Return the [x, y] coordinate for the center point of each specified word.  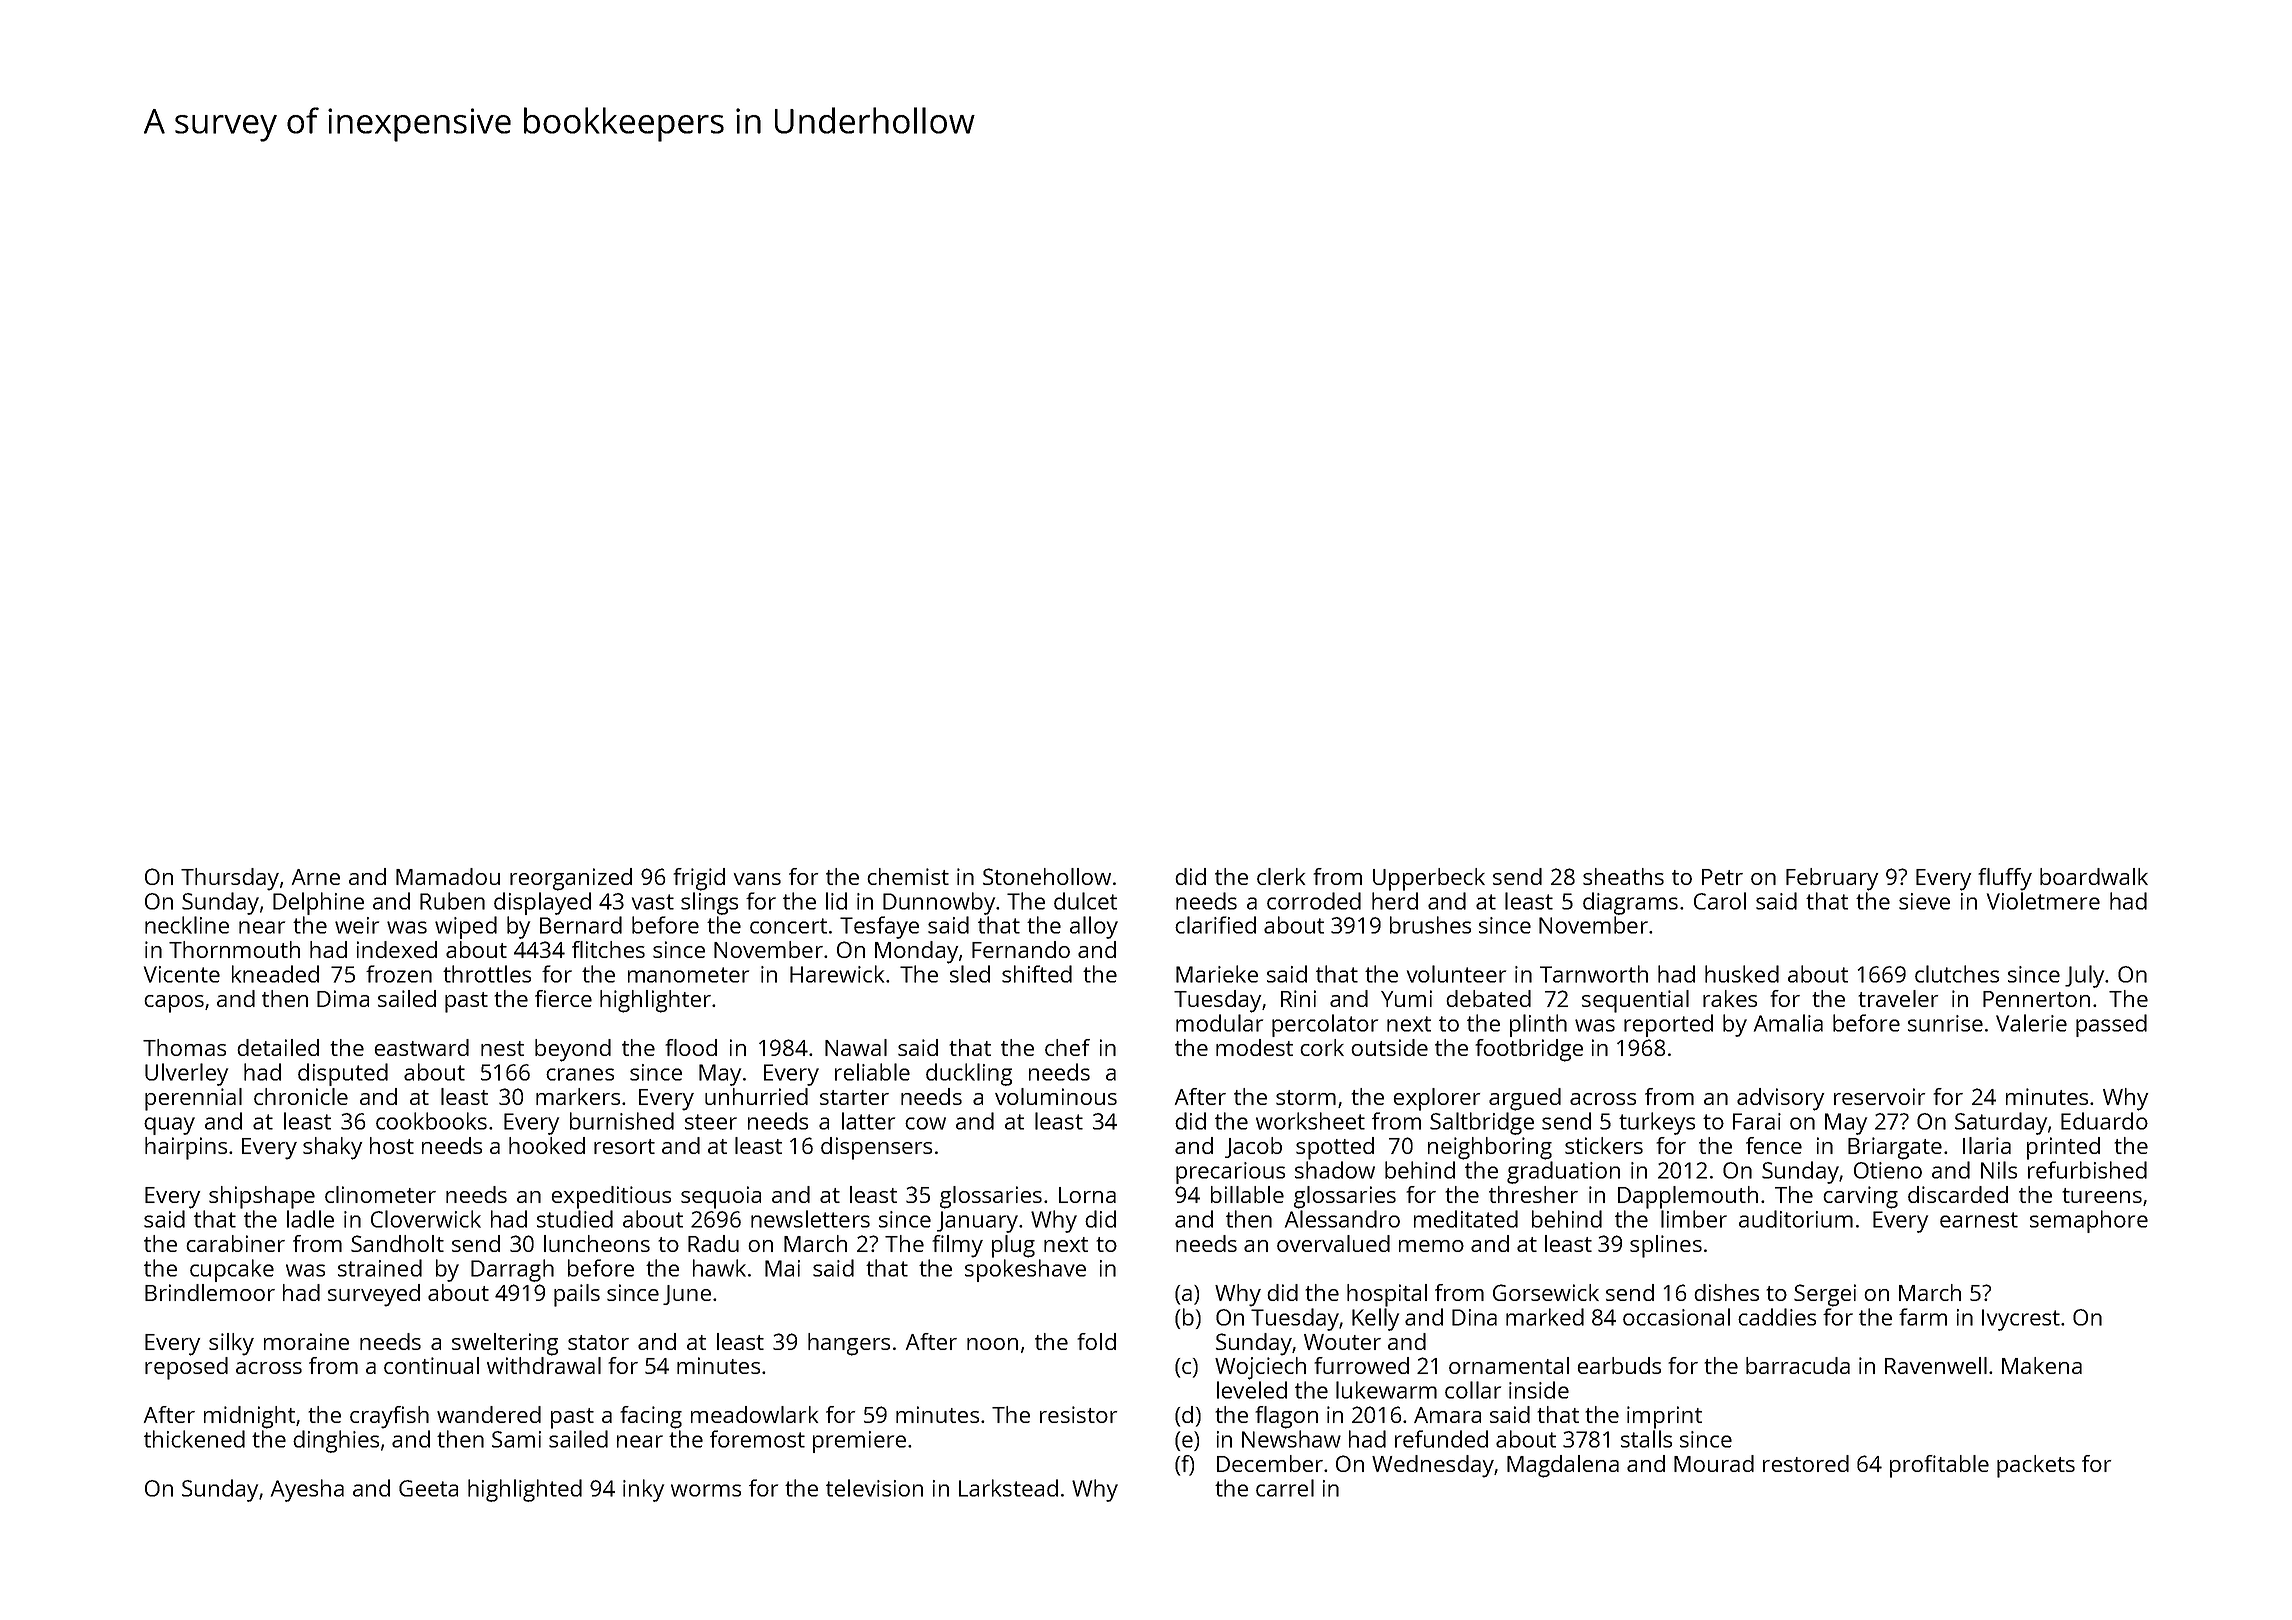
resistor [1079, 1414]
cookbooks [431, 1121]
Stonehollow [1047, 876]
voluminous [1056, 1096]
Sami [516, 1439]
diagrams [1630, 903]
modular [1219, 1023]
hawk [719, 1268]
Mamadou [448, 876]
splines [1666, 1246]
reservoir [1880, 1096]
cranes [580, 1074]
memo [1431, 1246]
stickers [1604, 1145]
